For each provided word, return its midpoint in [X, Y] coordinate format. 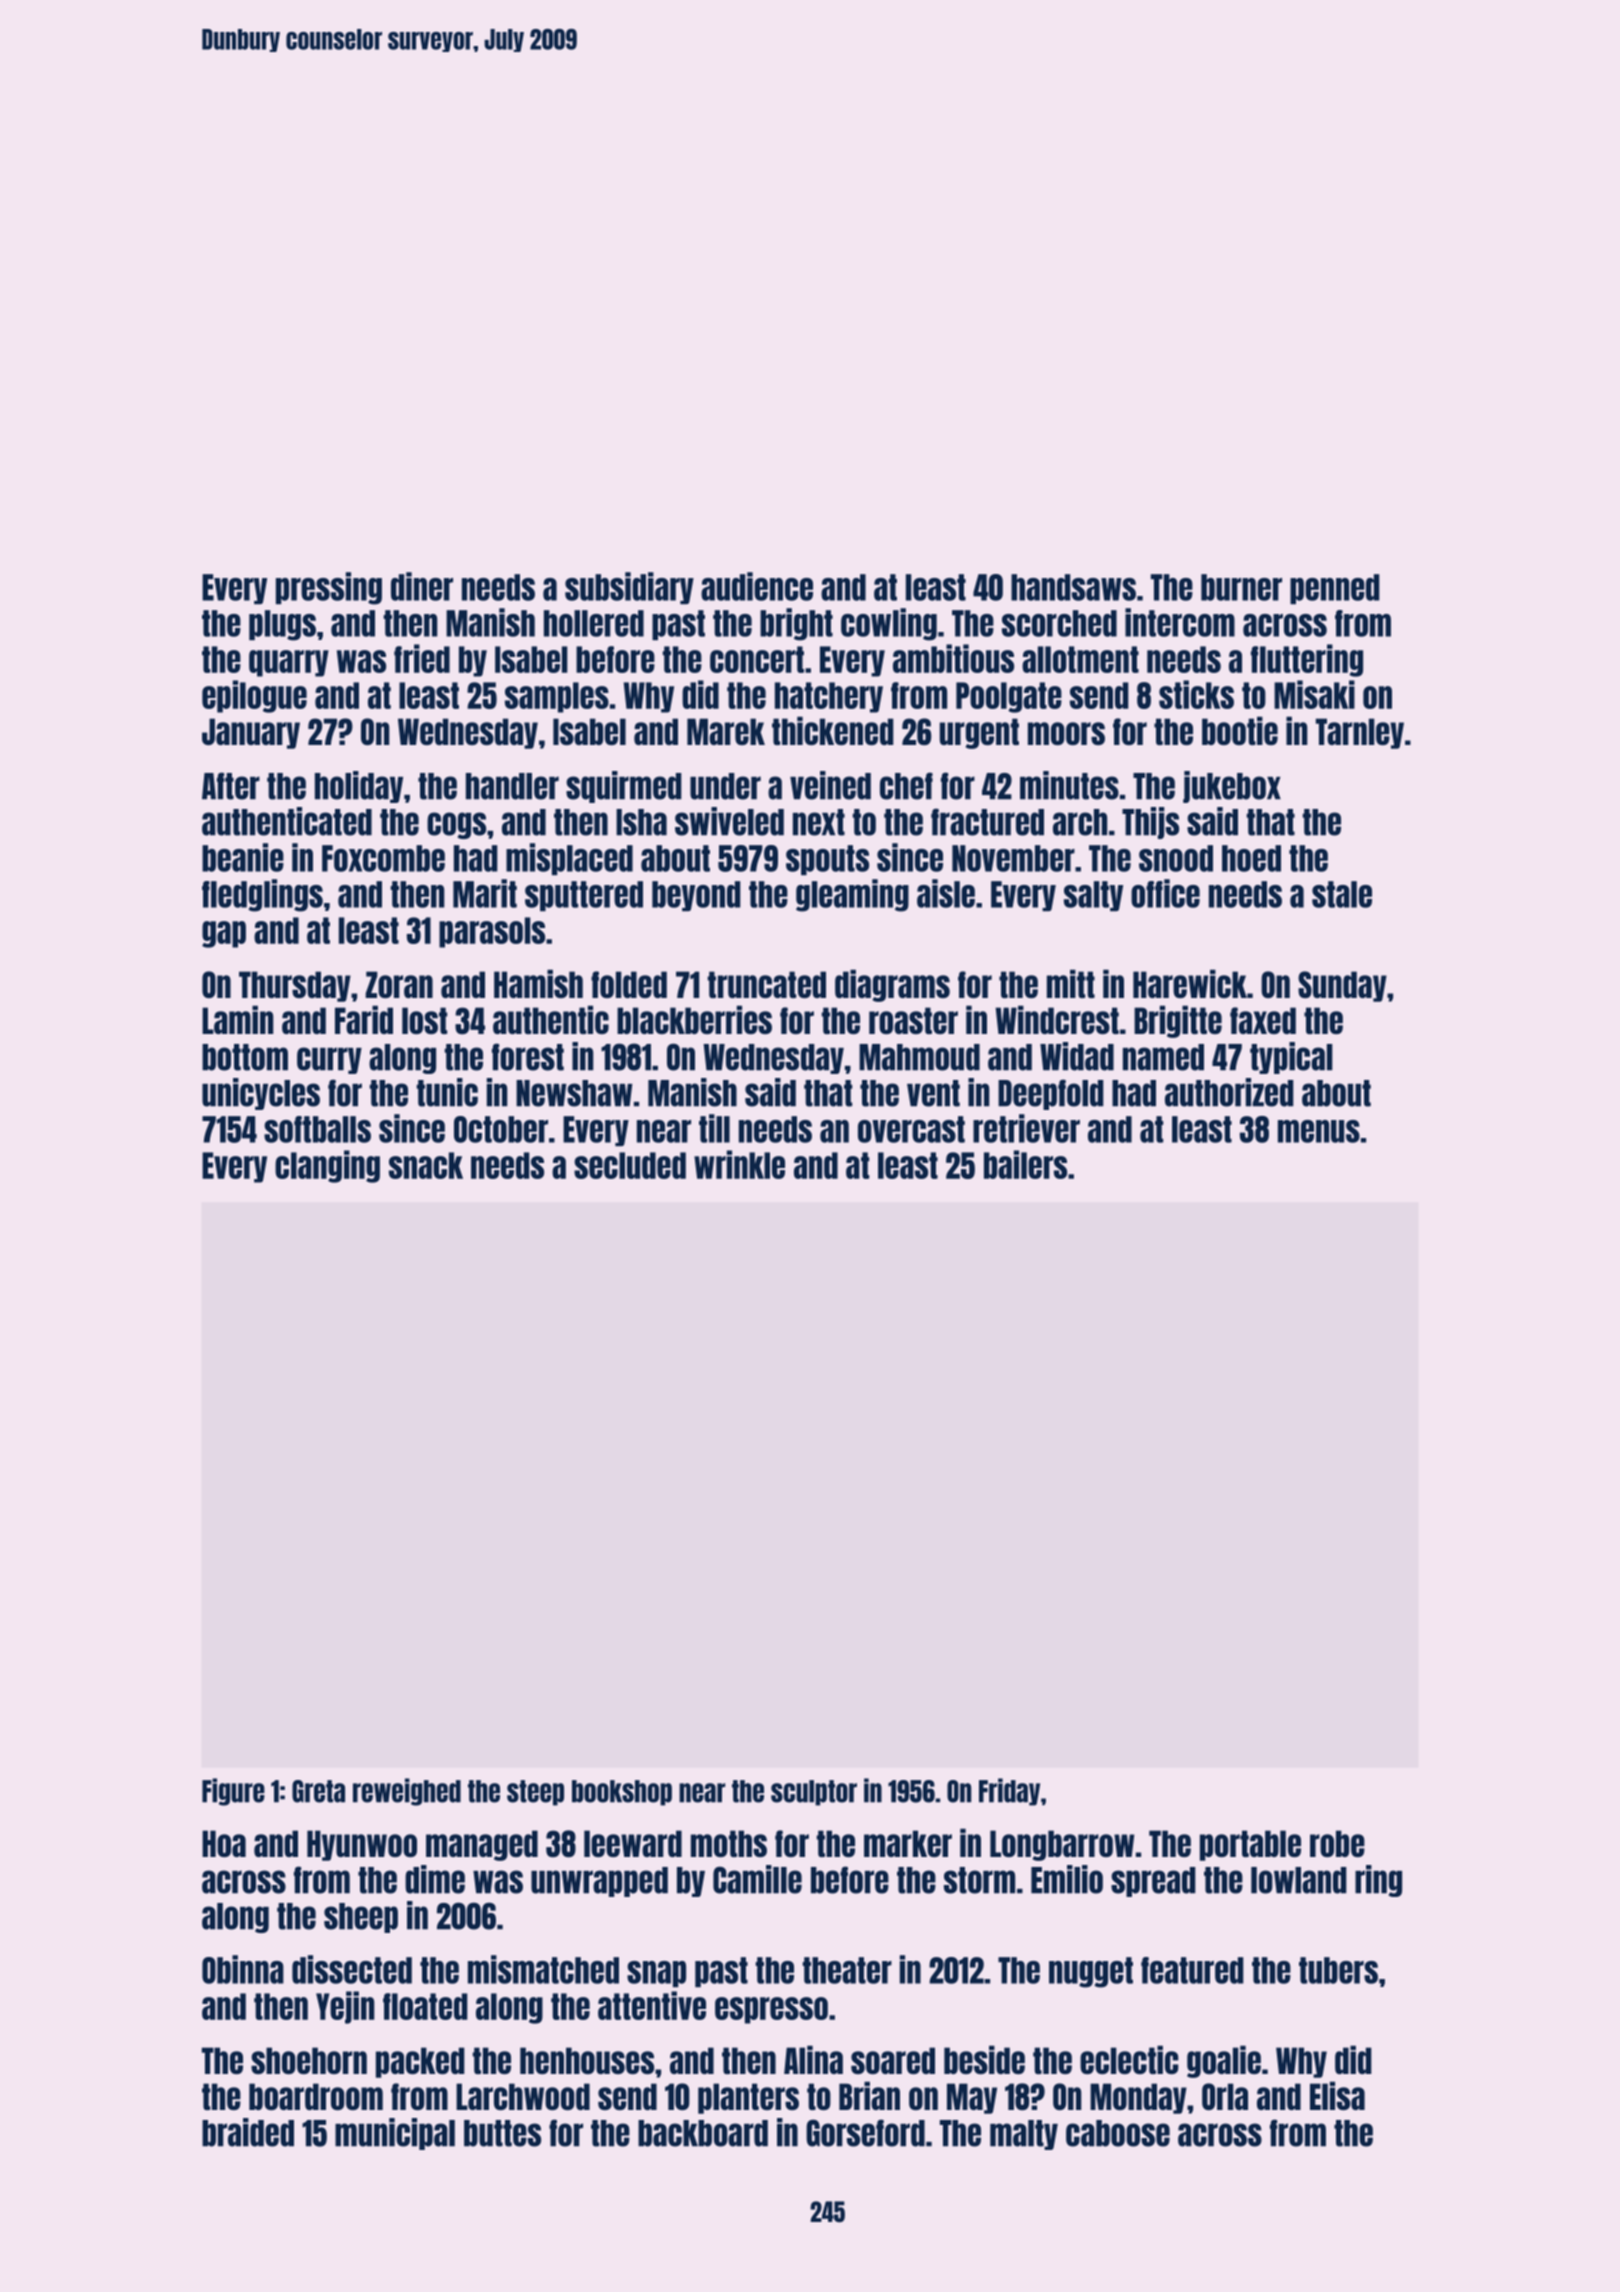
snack [426, 1165]
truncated [766, 984]
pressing [329, 588]
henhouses [587, 2060]
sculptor [814, 1793]
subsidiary [629, 588]
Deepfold [1051, 1094]
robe [1337, 1843]
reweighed [407, 1792]
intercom [1180, 622]
